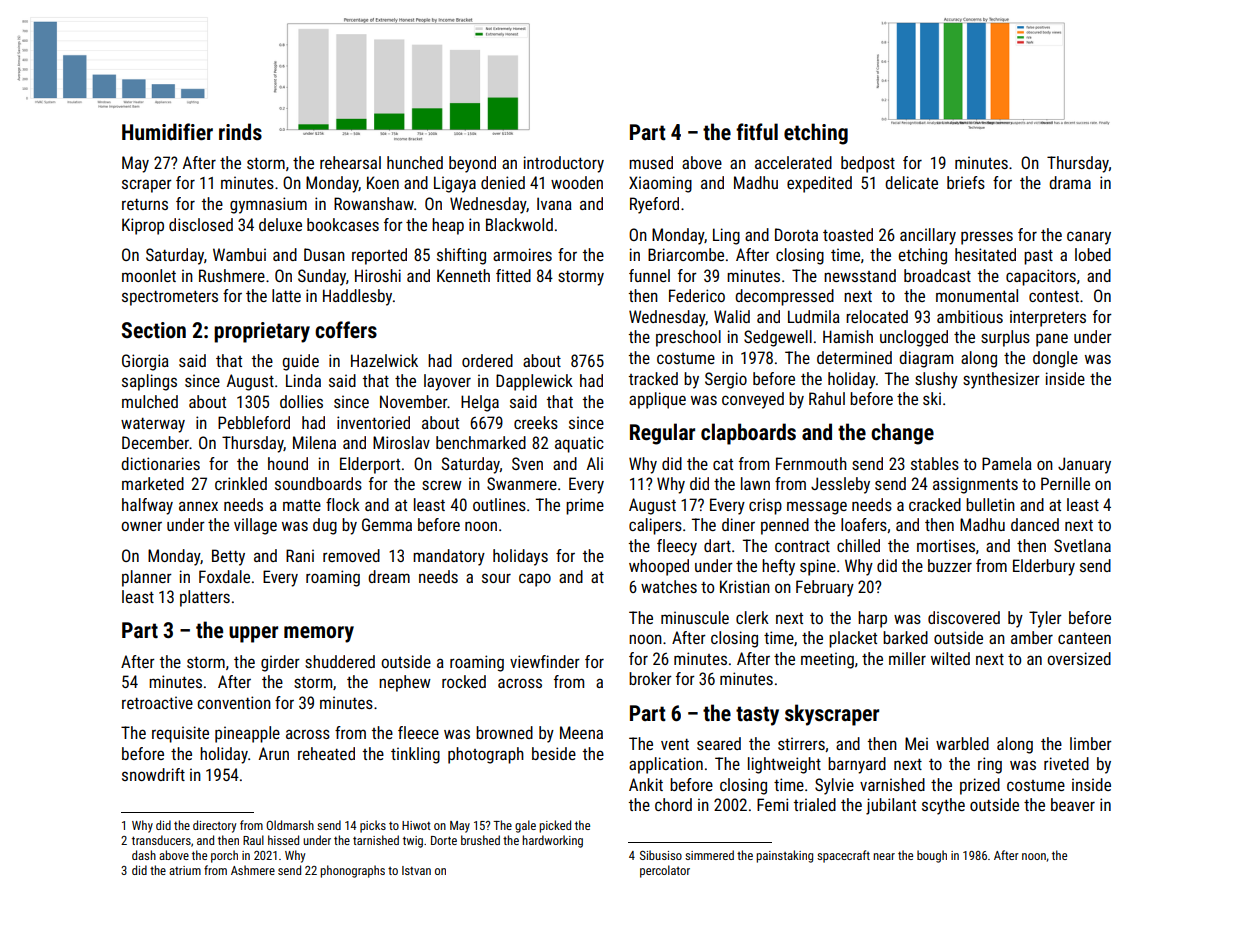 The image size is (1233, 952). Describe the element at coordinates (1091, 743) in the image. I see `limber` at that location.
